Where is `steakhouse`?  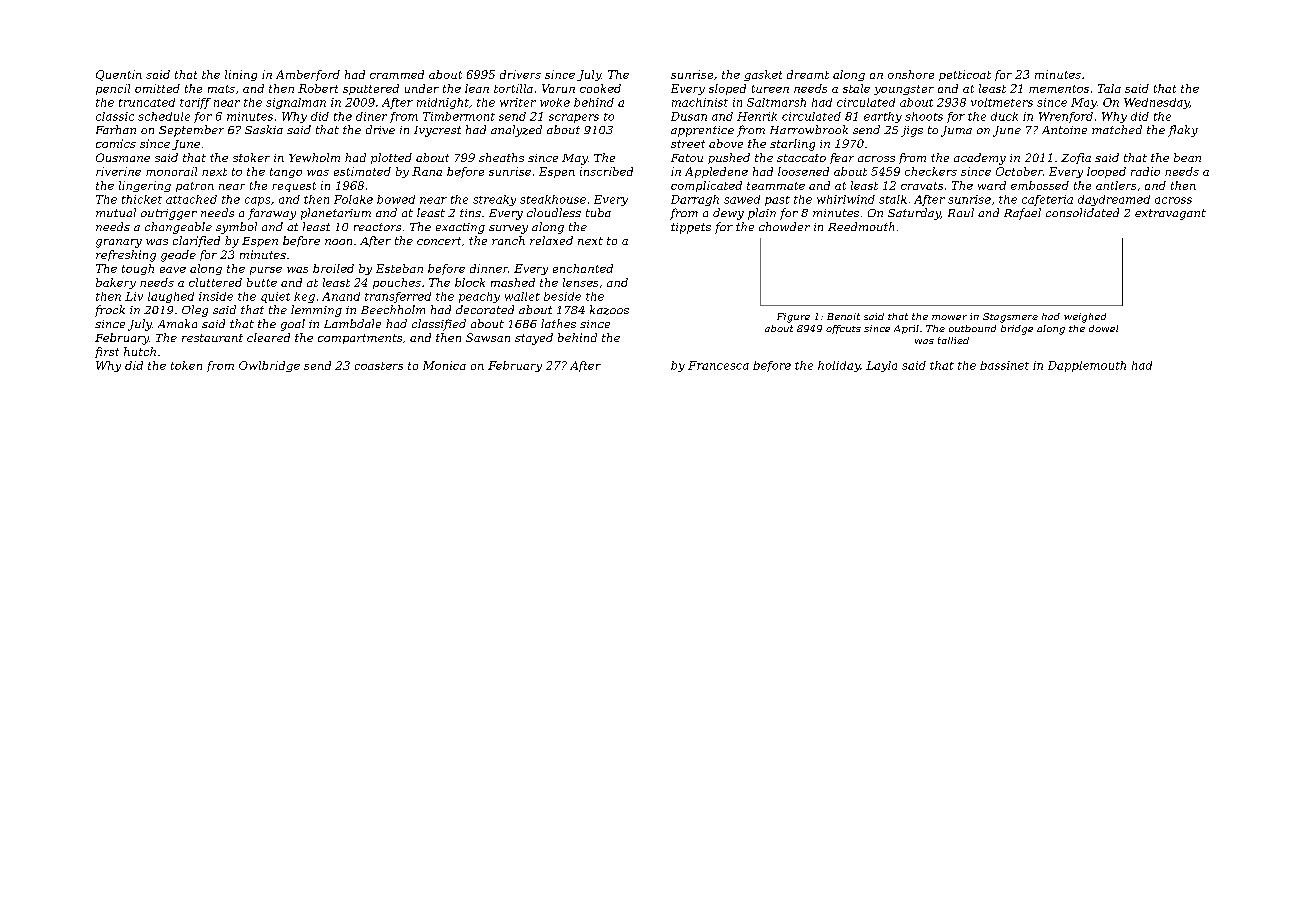
steakhouse is located at coordinates (553, 199).
